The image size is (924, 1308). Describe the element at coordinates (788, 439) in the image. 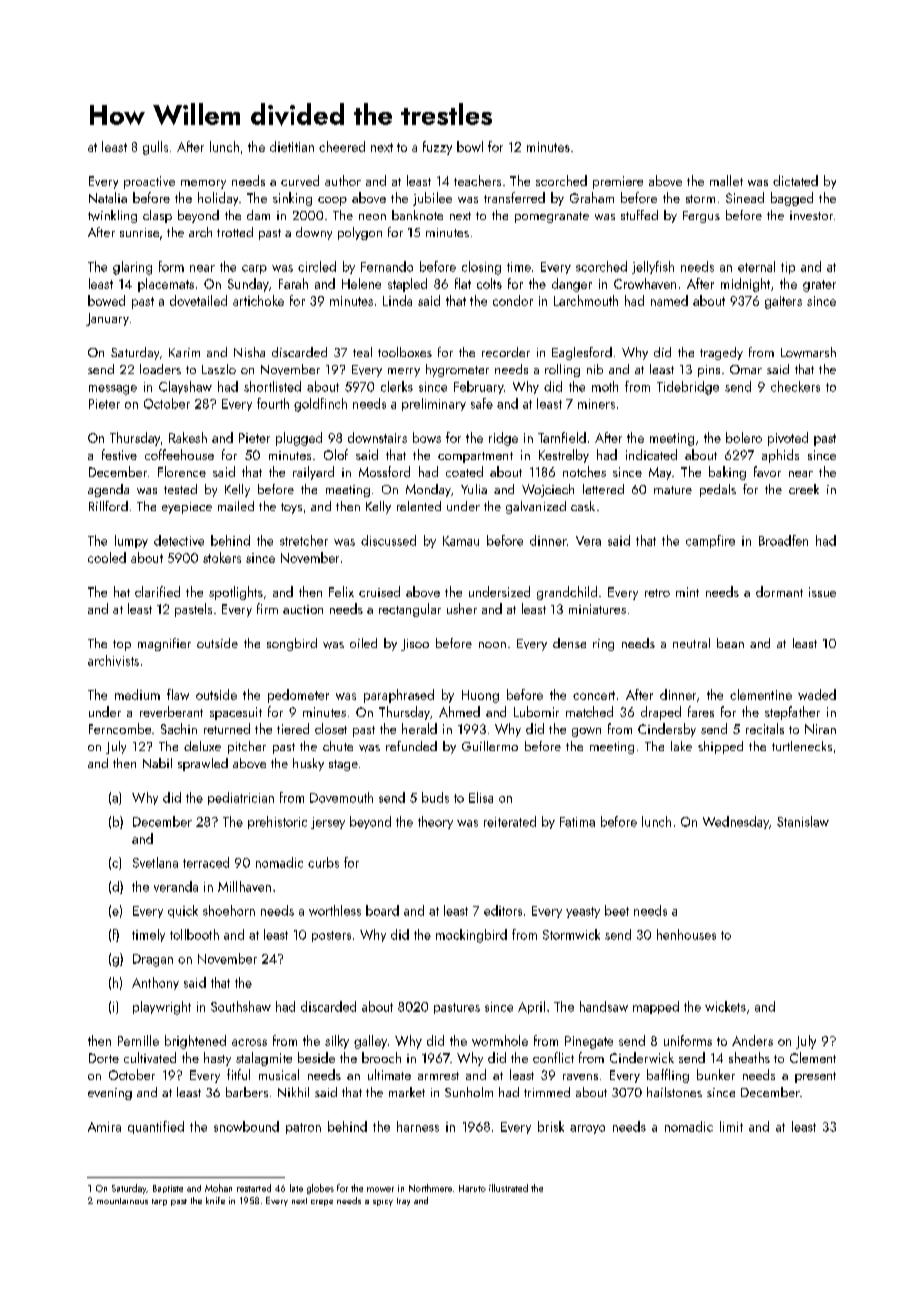

I see `pivoted` at that location.
